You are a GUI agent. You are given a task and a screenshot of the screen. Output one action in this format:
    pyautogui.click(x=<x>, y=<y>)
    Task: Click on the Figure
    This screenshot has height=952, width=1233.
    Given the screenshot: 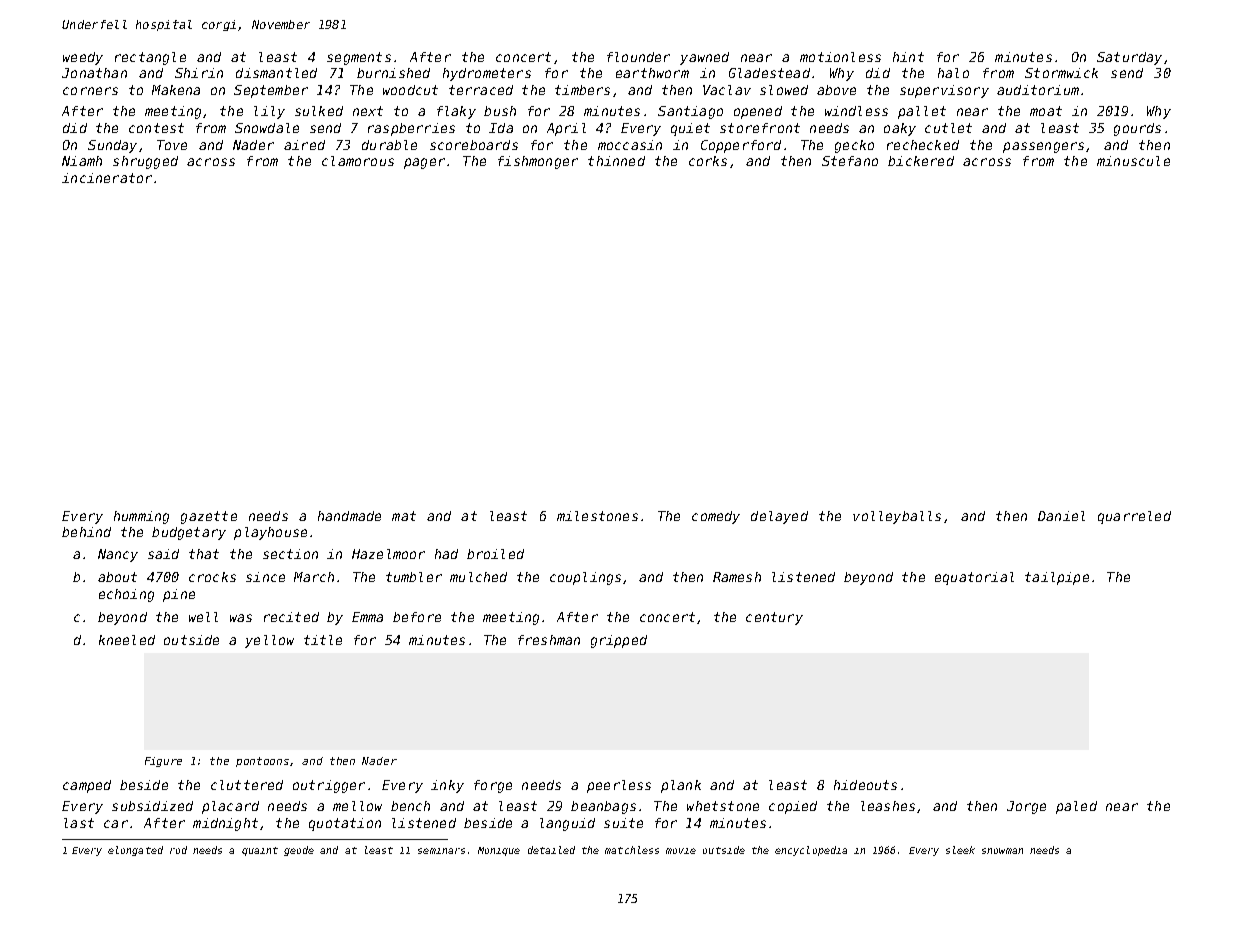 What is the action you would take?
    pyautogui.click(x=163, y=762)
